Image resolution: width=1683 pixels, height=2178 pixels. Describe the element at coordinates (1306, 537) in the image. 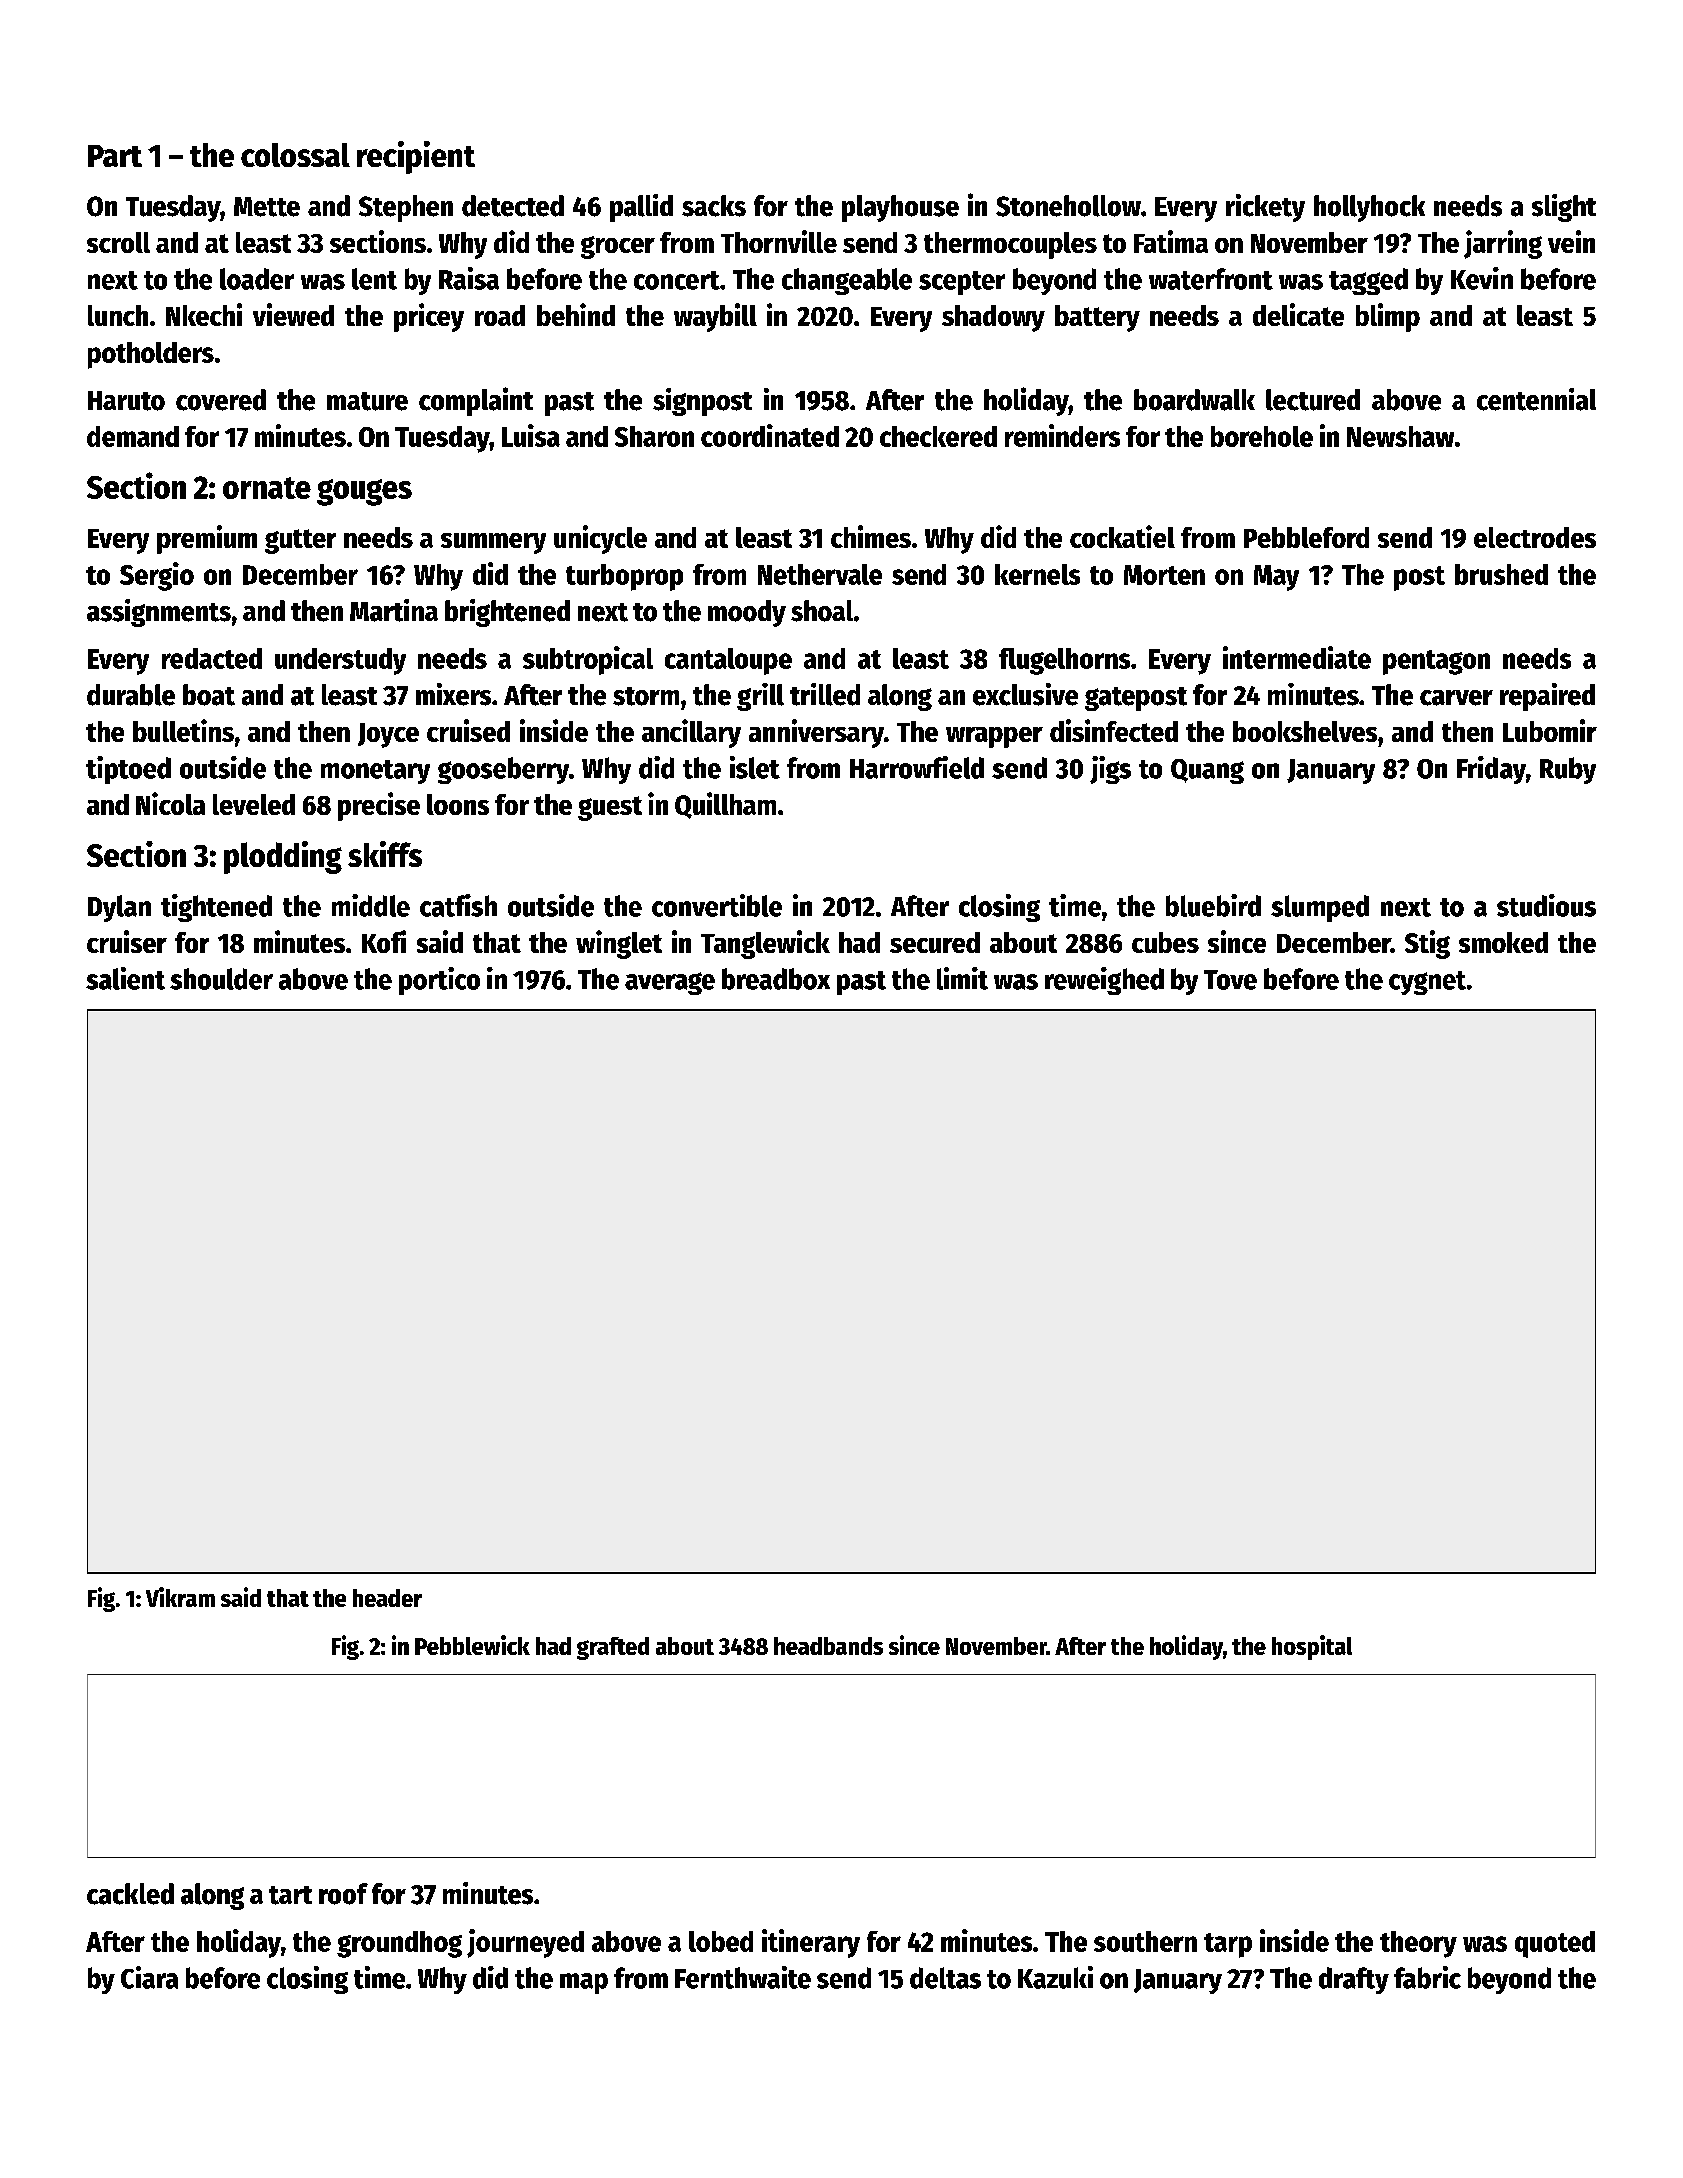

I see `Pebbleford` at that location.
